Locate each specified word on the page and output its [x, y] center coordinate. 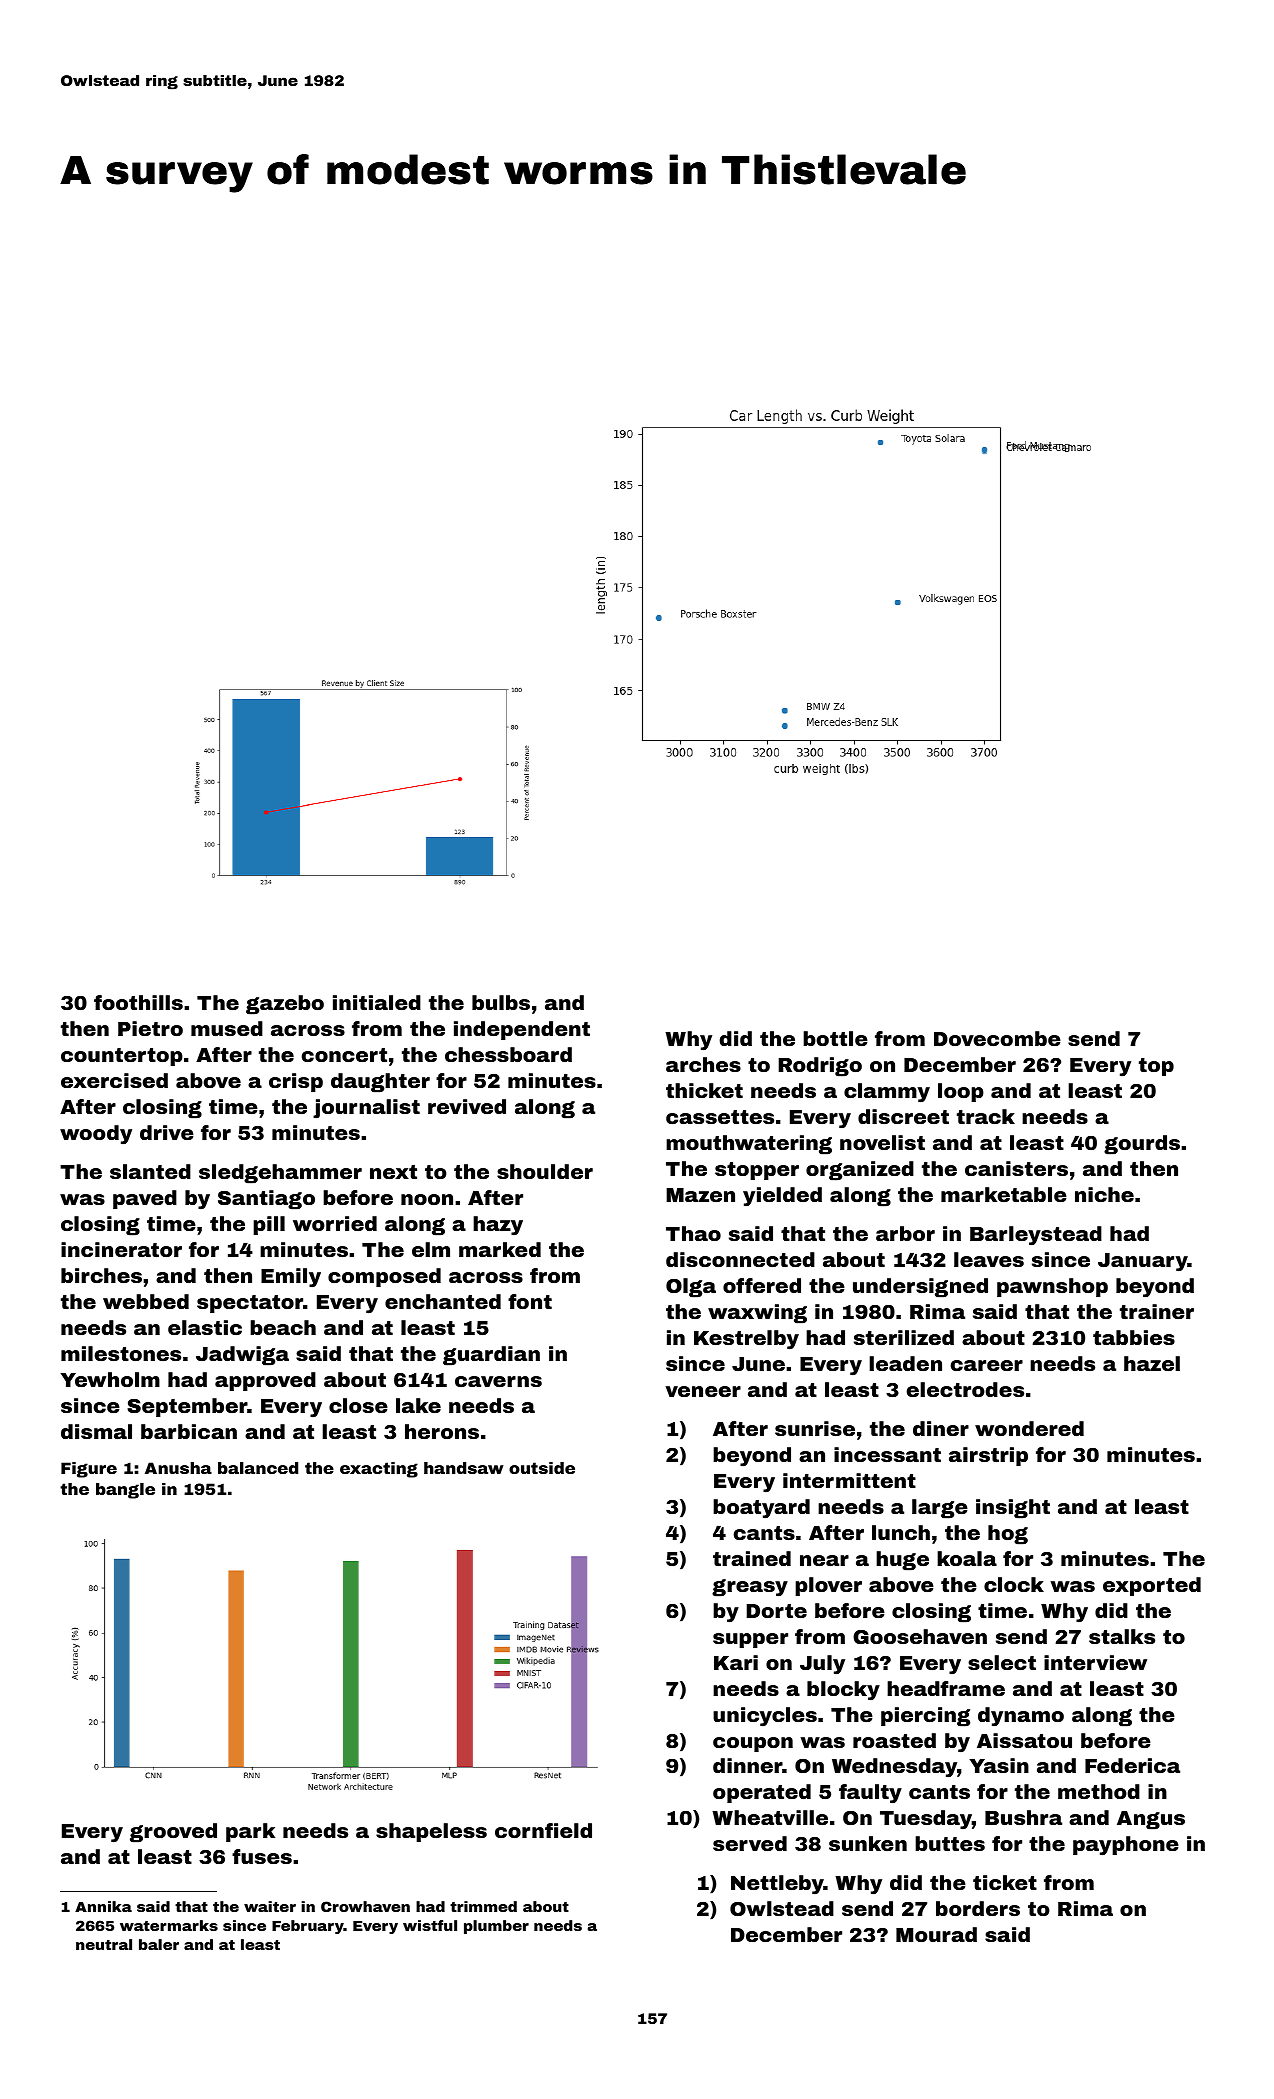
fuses [262, 1856]
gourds [1142, 1145]
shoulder [545, 1171]
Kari [736, 1662]
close [358, 1405]
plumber [496, 1927]
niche [1104, 1194]
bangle [125, 1491]
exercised [114, 1080]
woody [96, 1134]
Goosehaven [920, 1636]
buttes [950, 1843]
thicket [704, 1090]
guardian [491, 1356]
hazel [1152, 1363]
